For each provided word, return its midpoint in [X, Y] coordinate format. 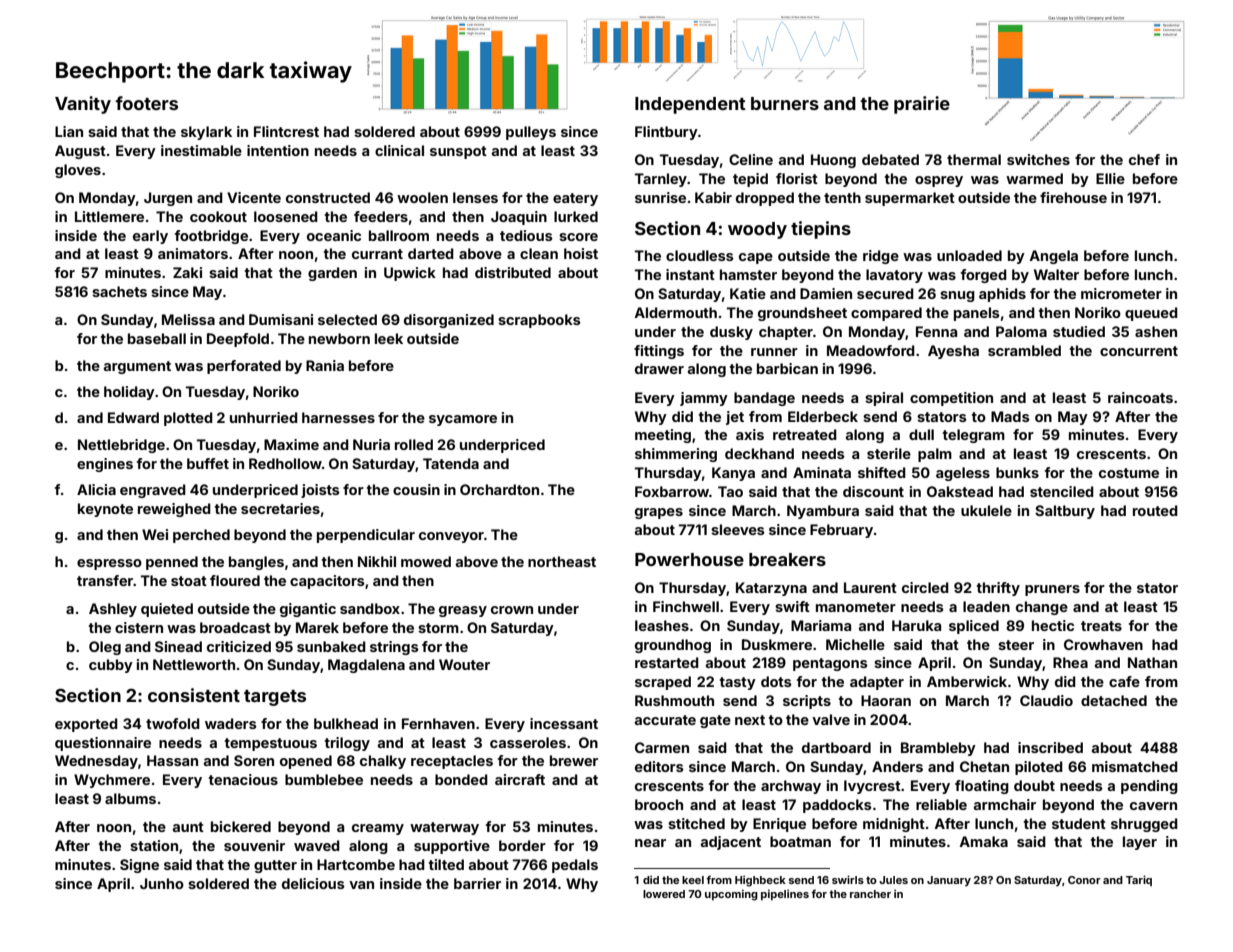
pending [1149, 787]
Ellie [1110, 178]
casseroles [528, 742]
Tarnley [661, 180]
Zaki [187, 272]
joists [320, 491]
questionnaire [103, 744]
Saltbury [1065, 512]
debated [890, 159]
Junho [162, 883]
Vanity [83, 105]
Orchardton [499, 489]
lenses [475, 197]
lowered [664, 894]
